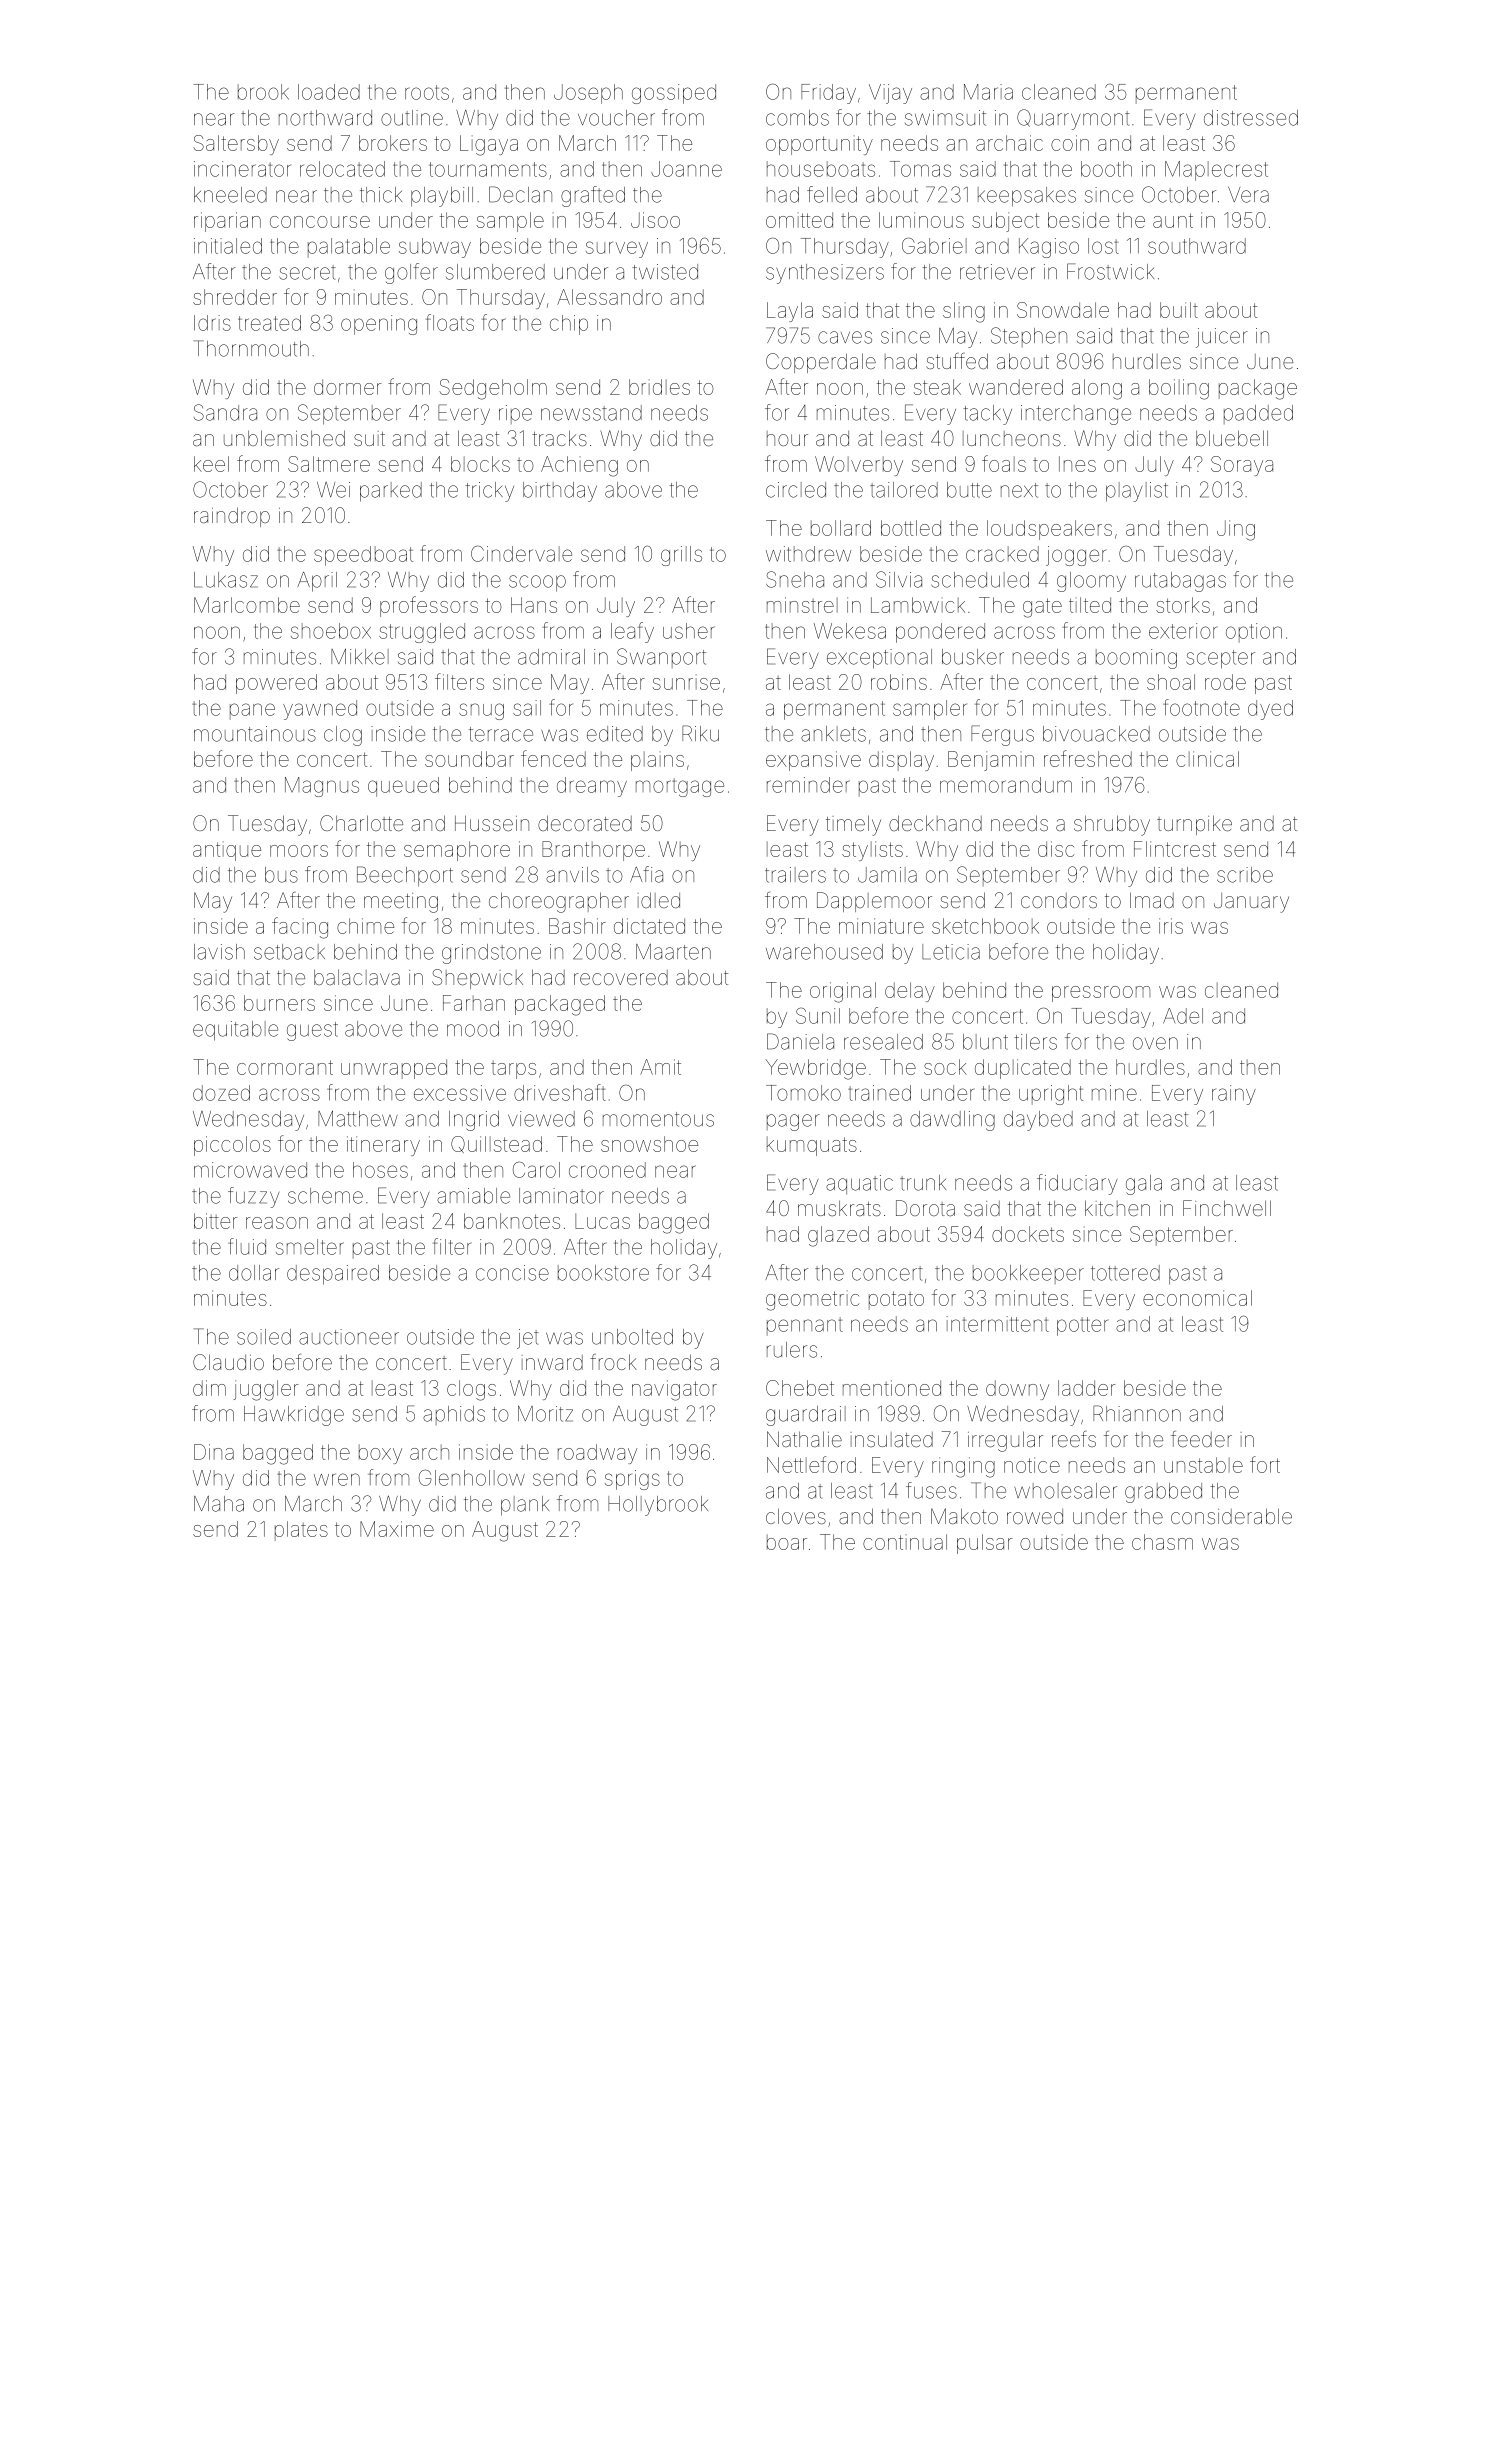  What do you see at coordinates (329, 464) in the document?
I see `Saltmere` at bounding box center [329, 464].
